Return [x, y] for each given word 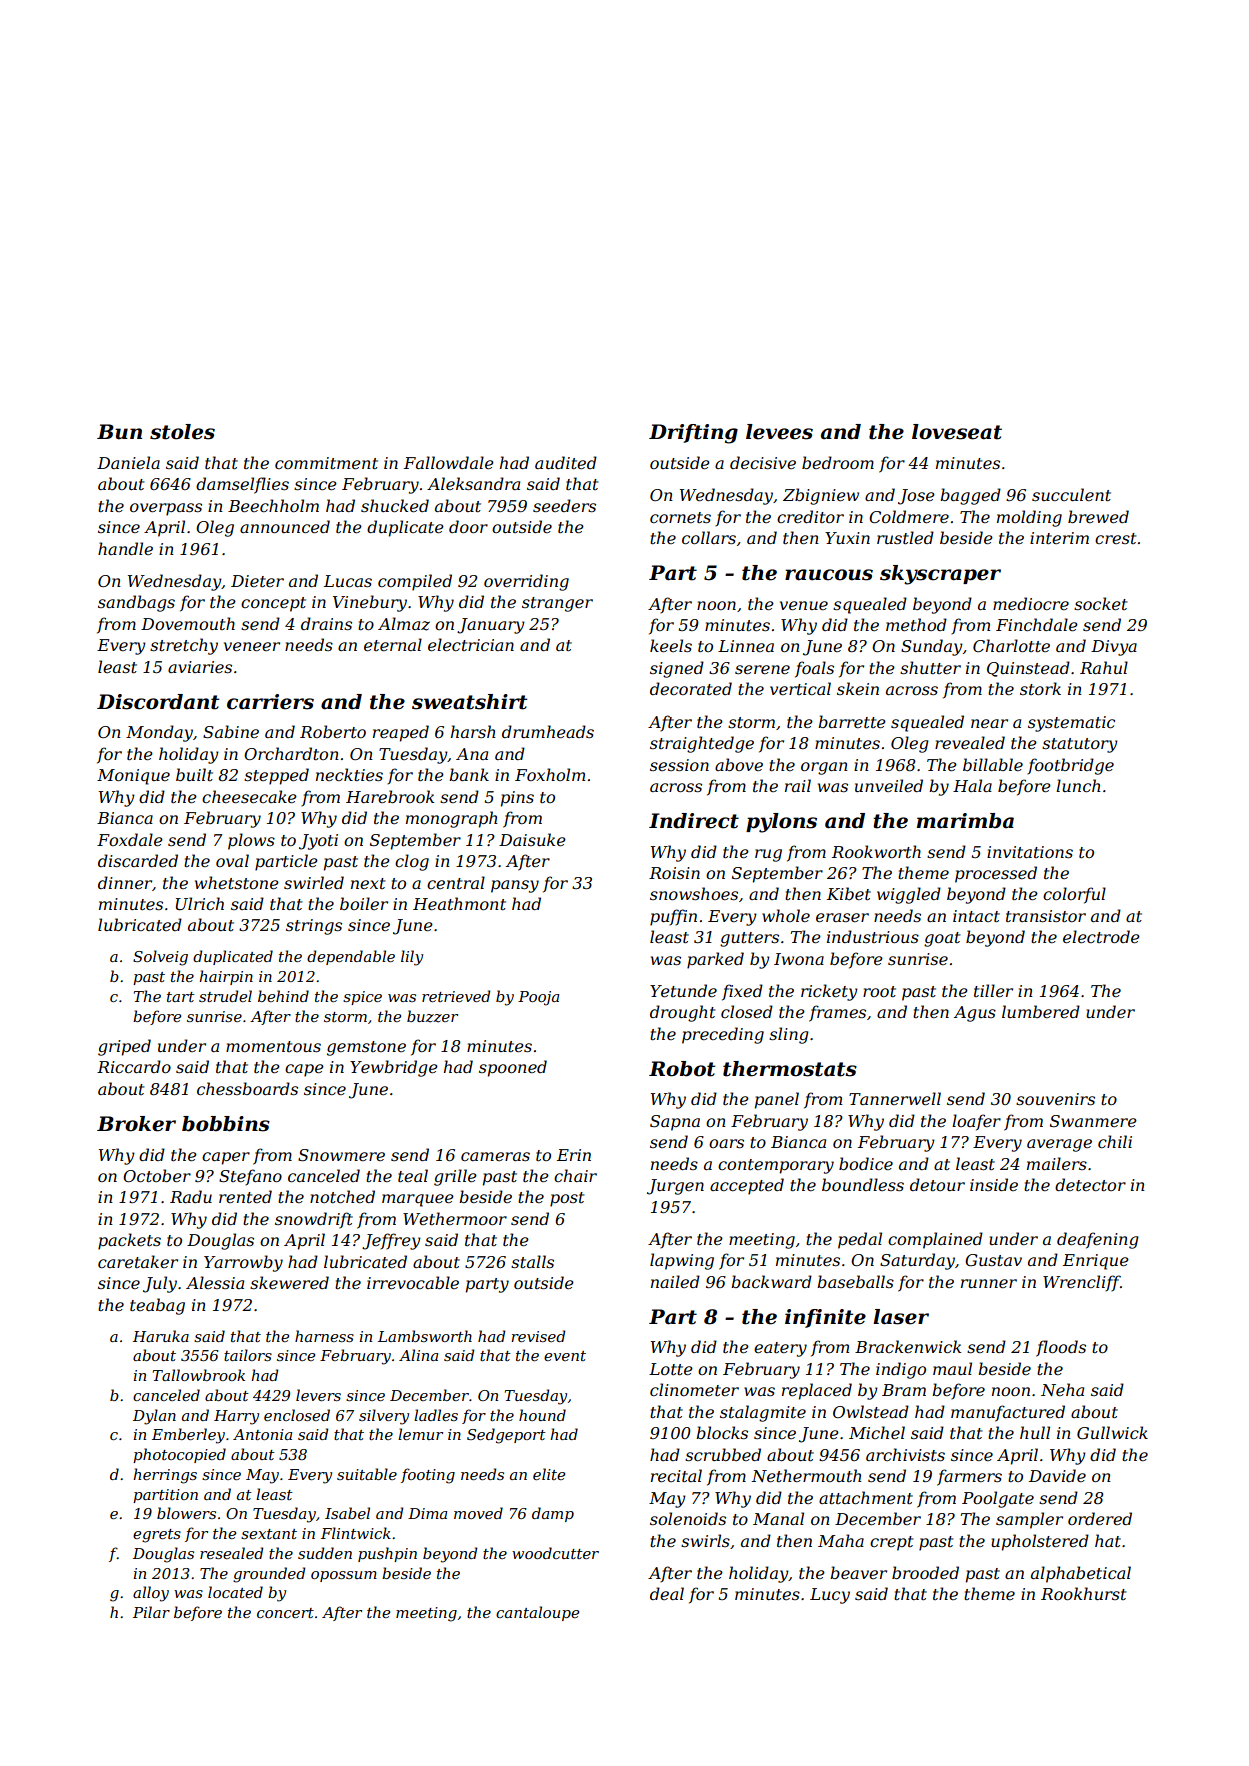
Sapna [675, 1123]
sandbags [136, 603]
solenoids [688, 1518]
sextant [269, 1534]
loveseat [957, 432]
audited [566, 462]
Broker [136, 1124]
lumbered [1041, 1011]
